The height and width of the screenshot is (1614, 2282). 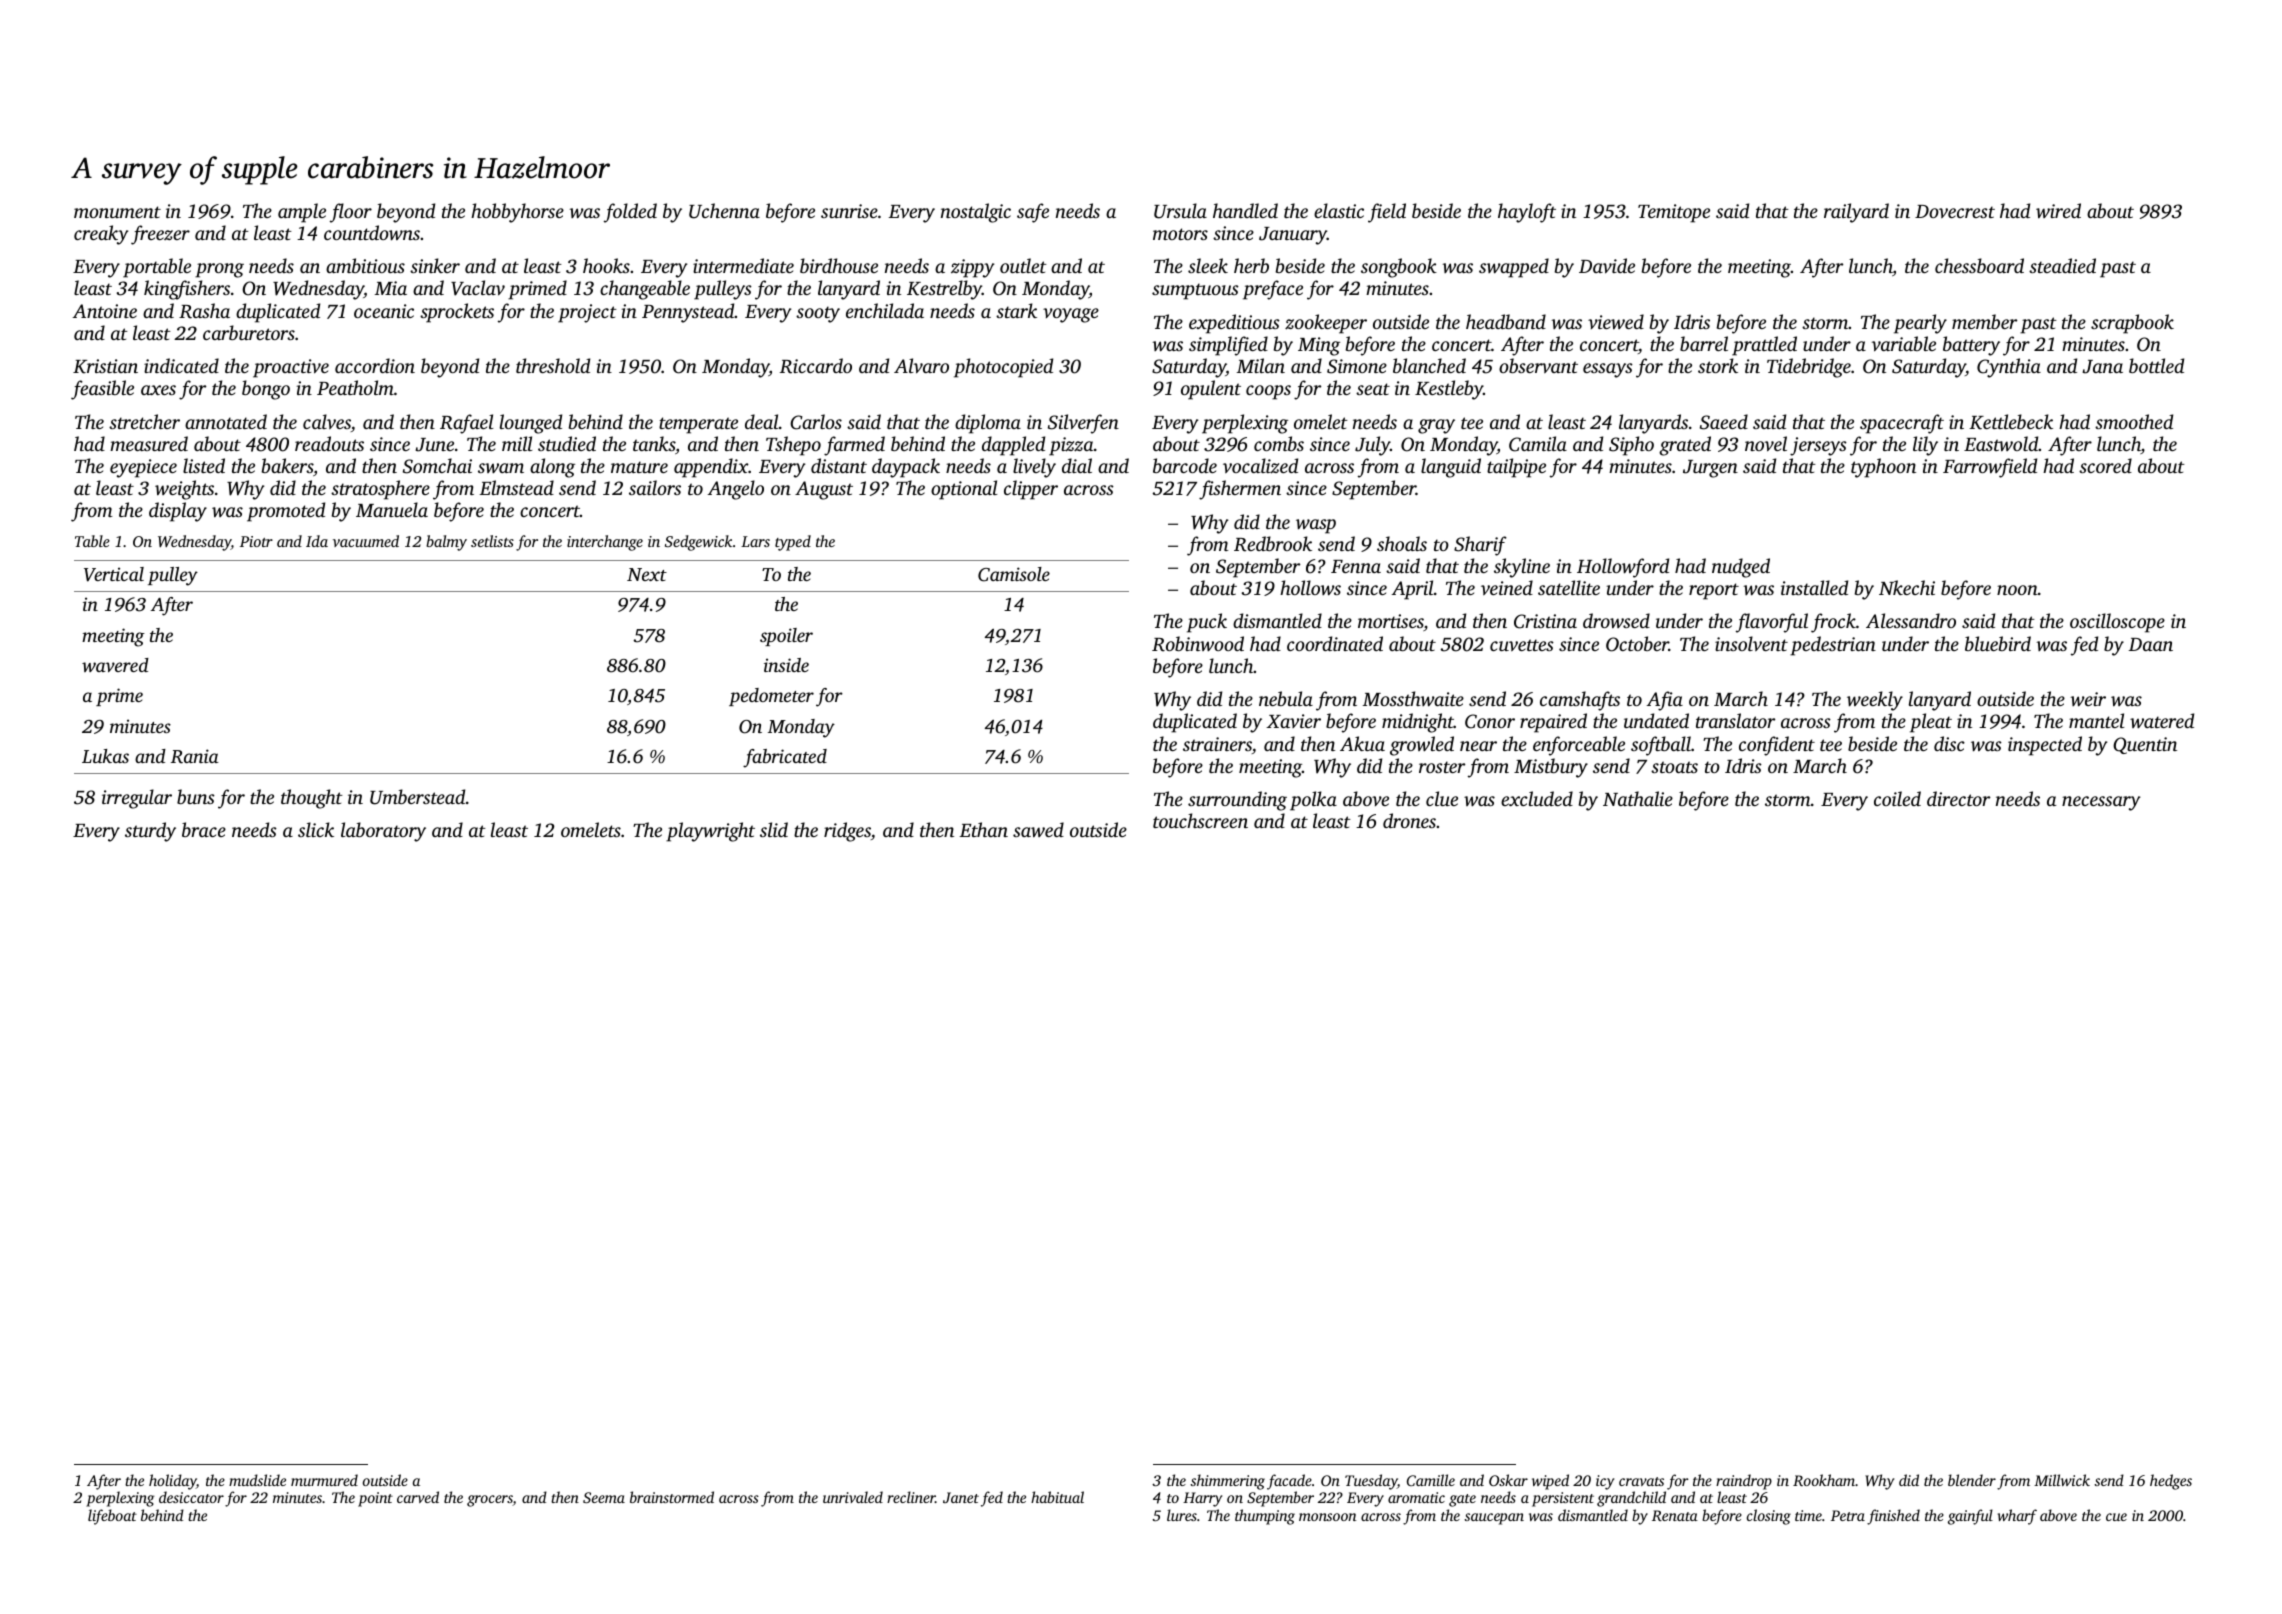 What do you see at coordinates (117, 212) in the screenshot?
I see `monument` at bounding box center [117, 212].
